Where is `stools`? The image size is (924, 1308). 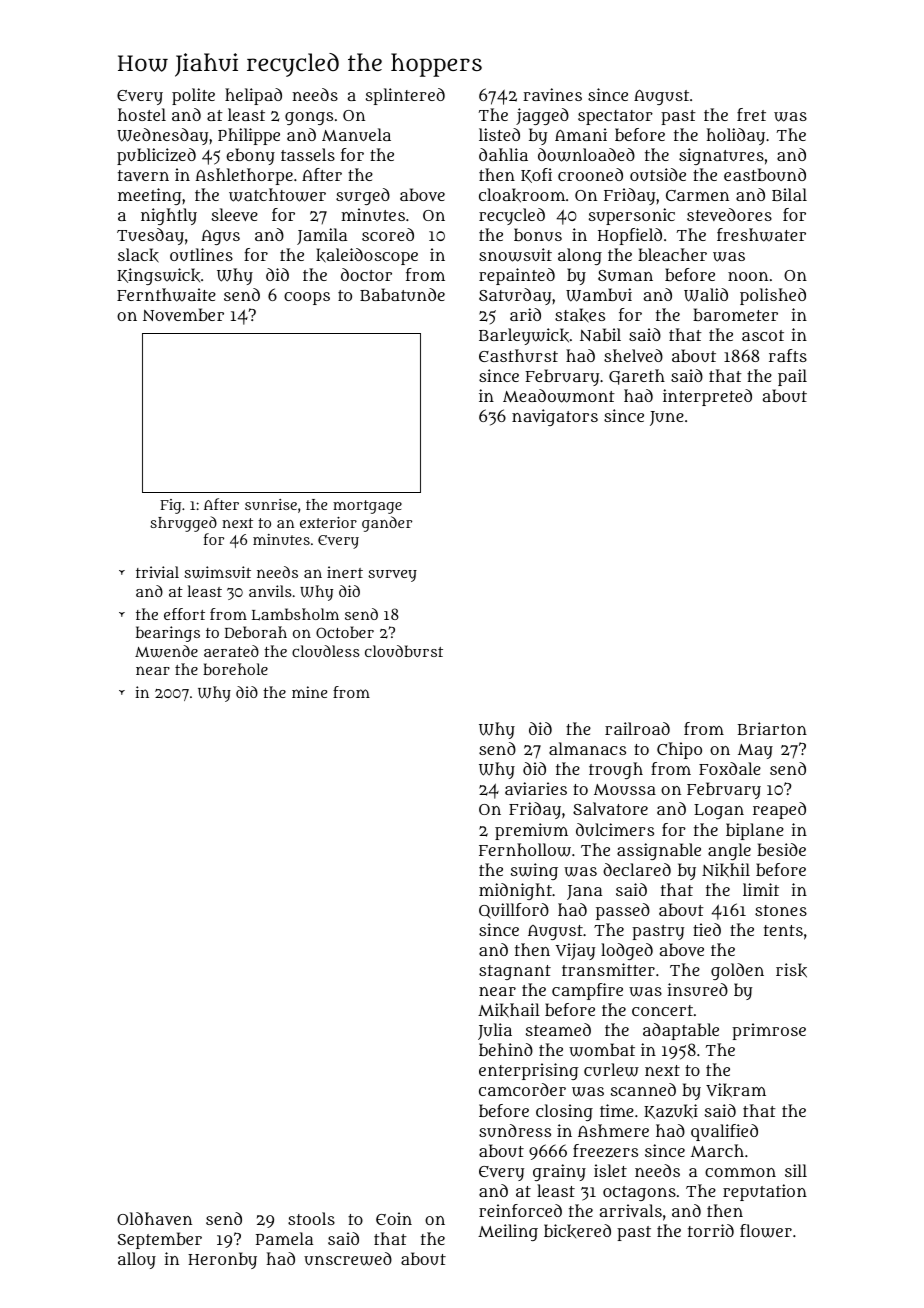 stools is located at coordinates (311, 1218).
